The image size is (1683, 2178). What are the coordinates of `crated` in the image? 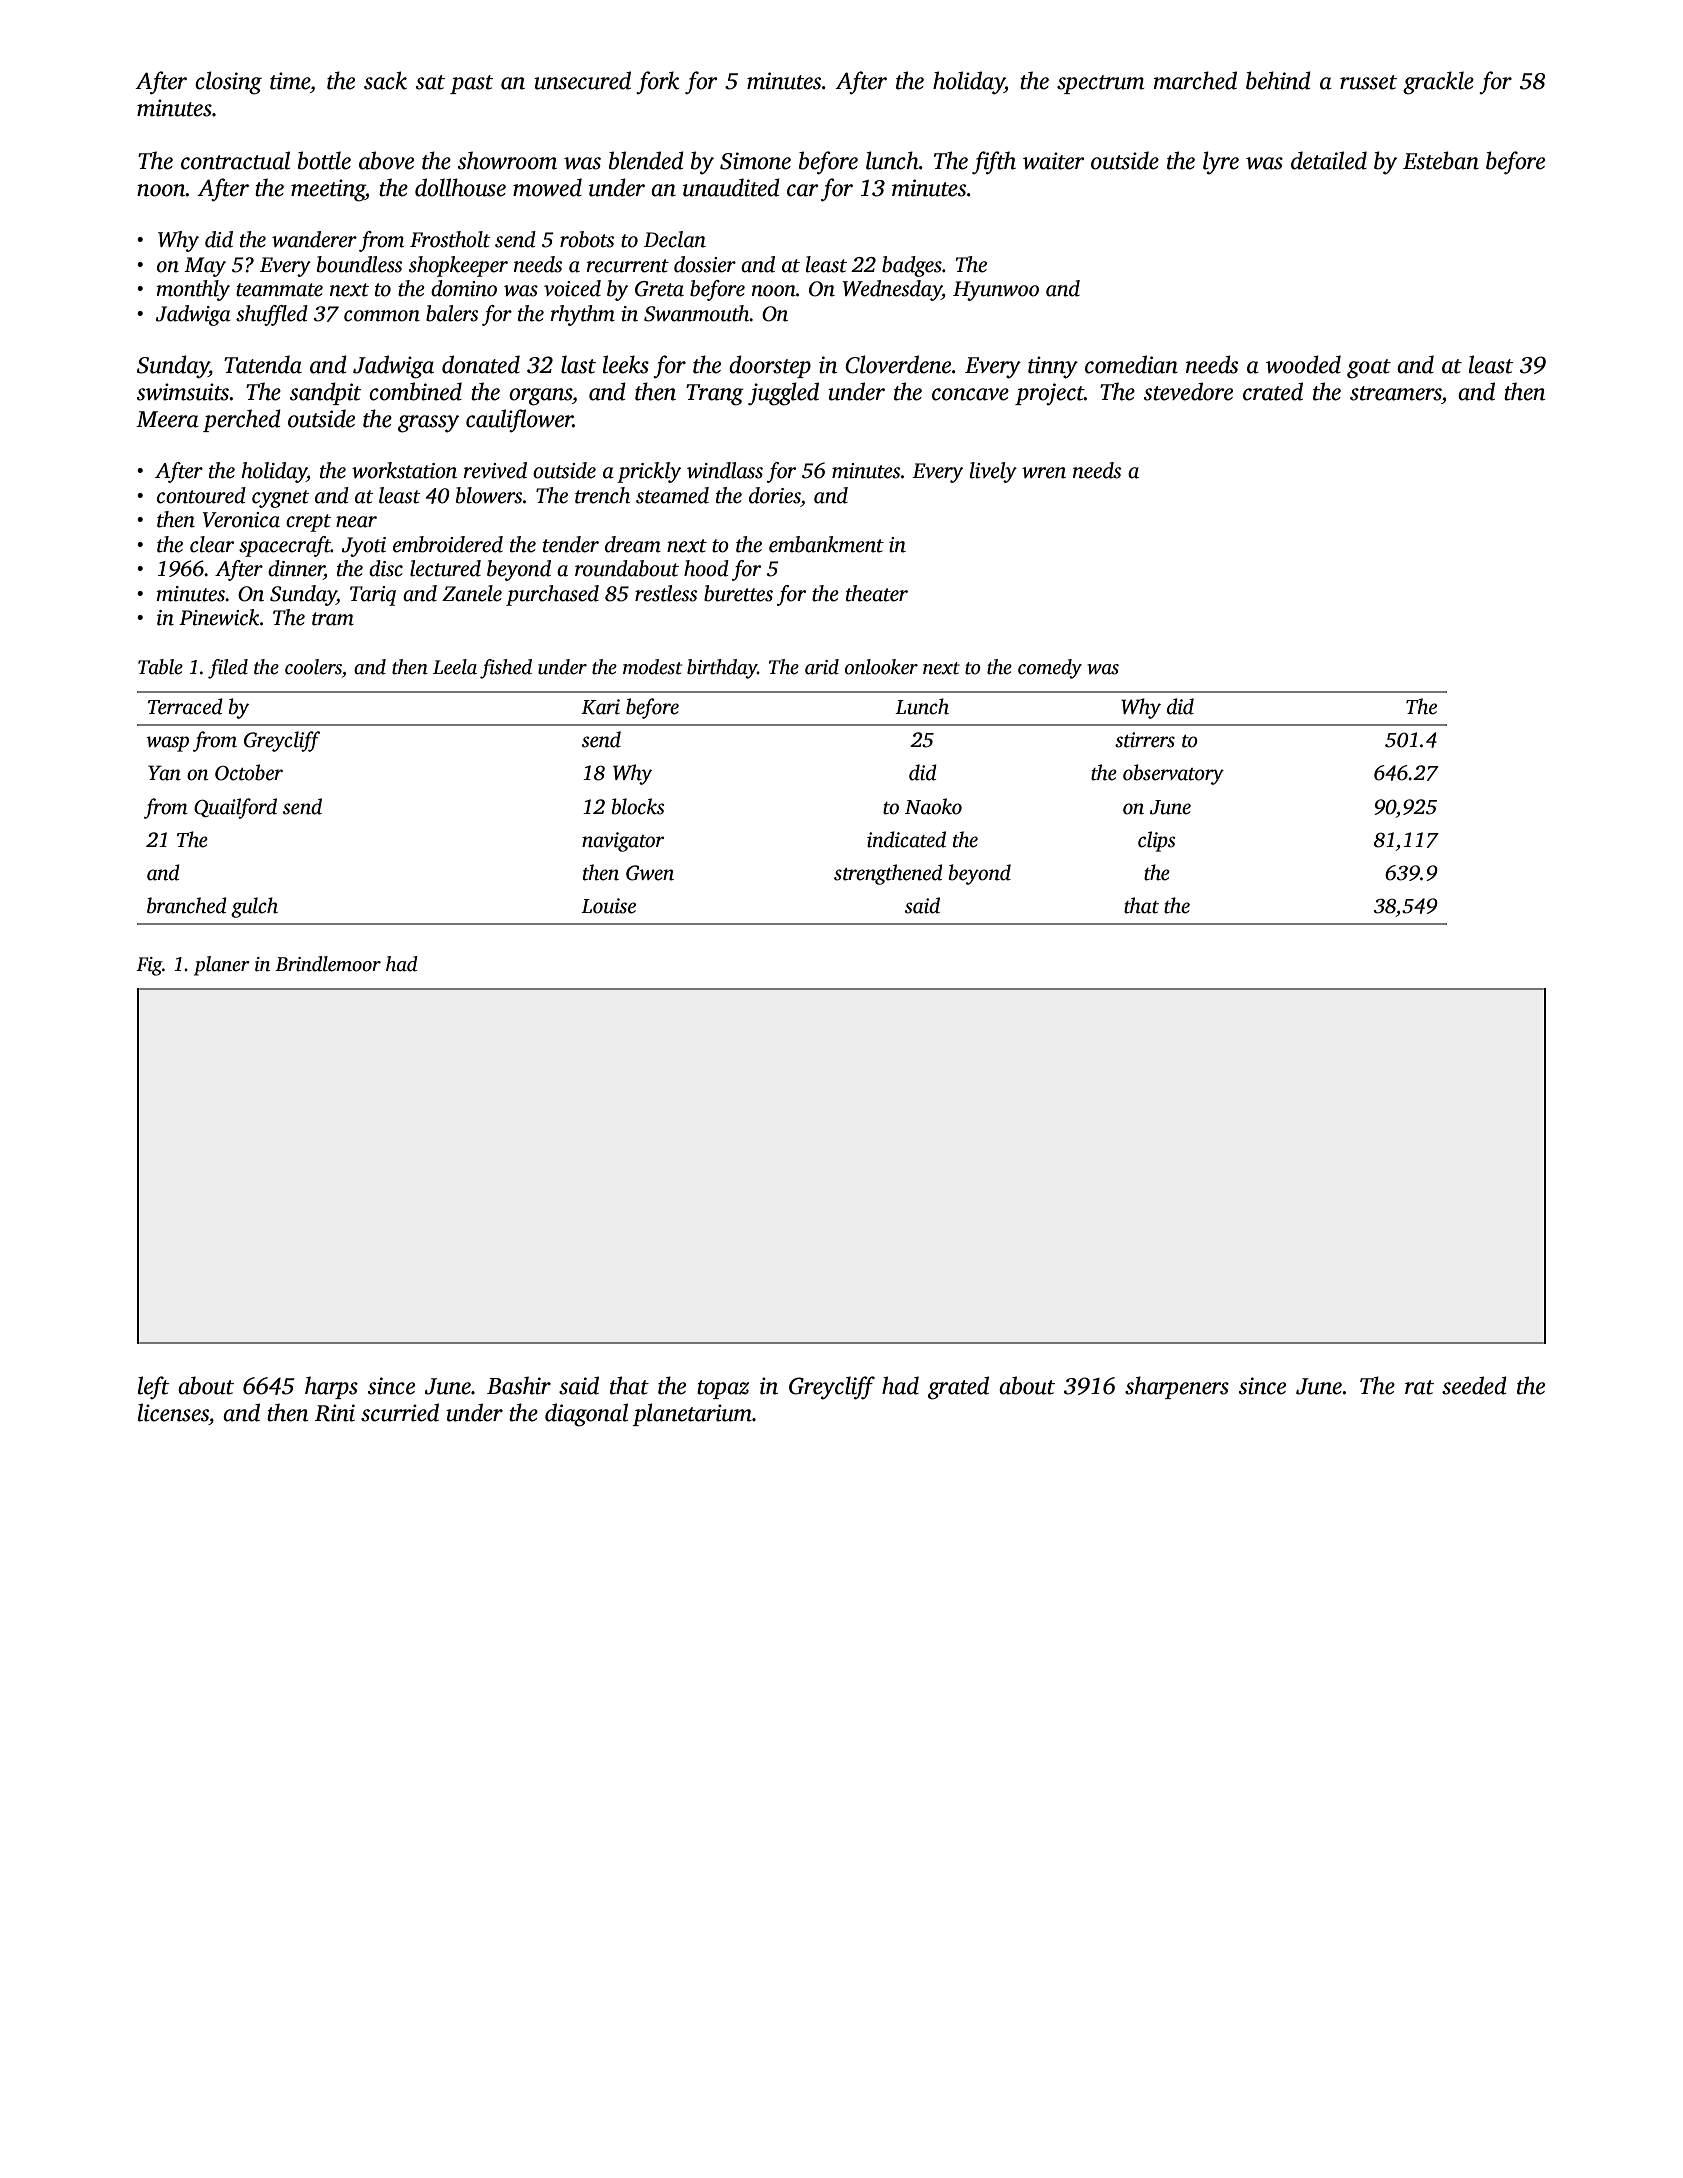 It's located at (1273, 391).
